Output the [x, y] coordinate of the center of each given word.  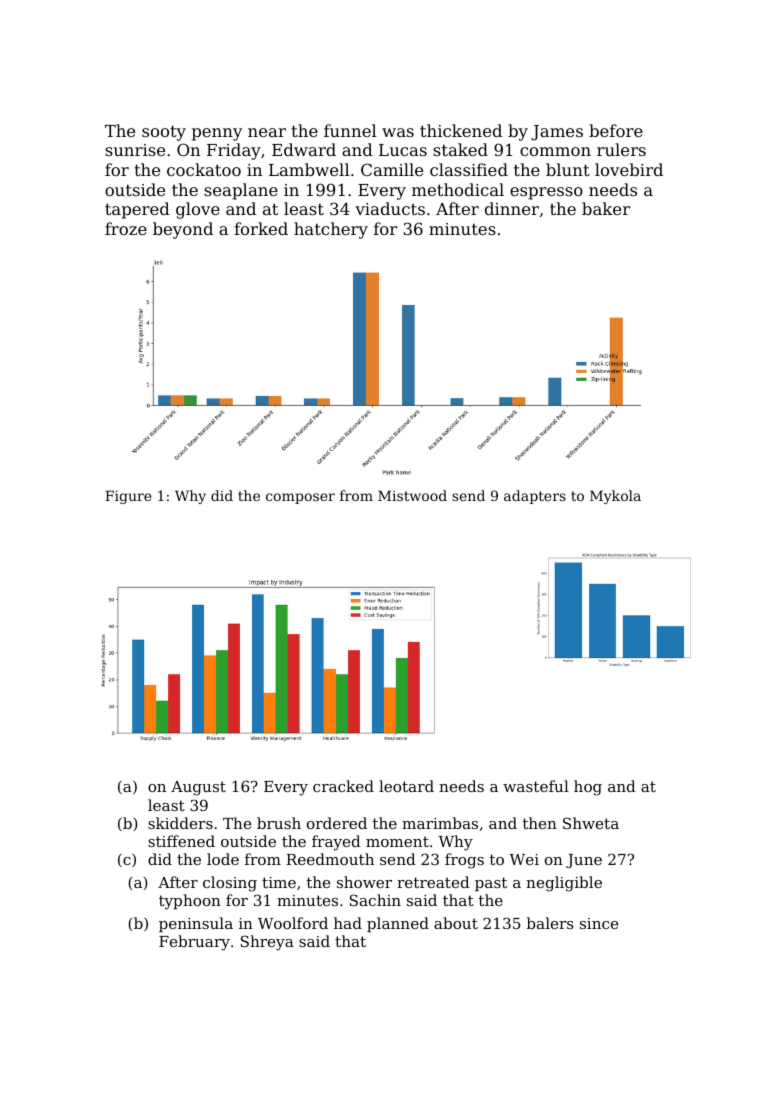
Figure [128, 497]
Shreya [267, 943]
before [616, 130]
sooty [164, 133]
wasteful [536, 786]
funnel [350, 130]
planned [398, 924]
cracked [343, 786]
